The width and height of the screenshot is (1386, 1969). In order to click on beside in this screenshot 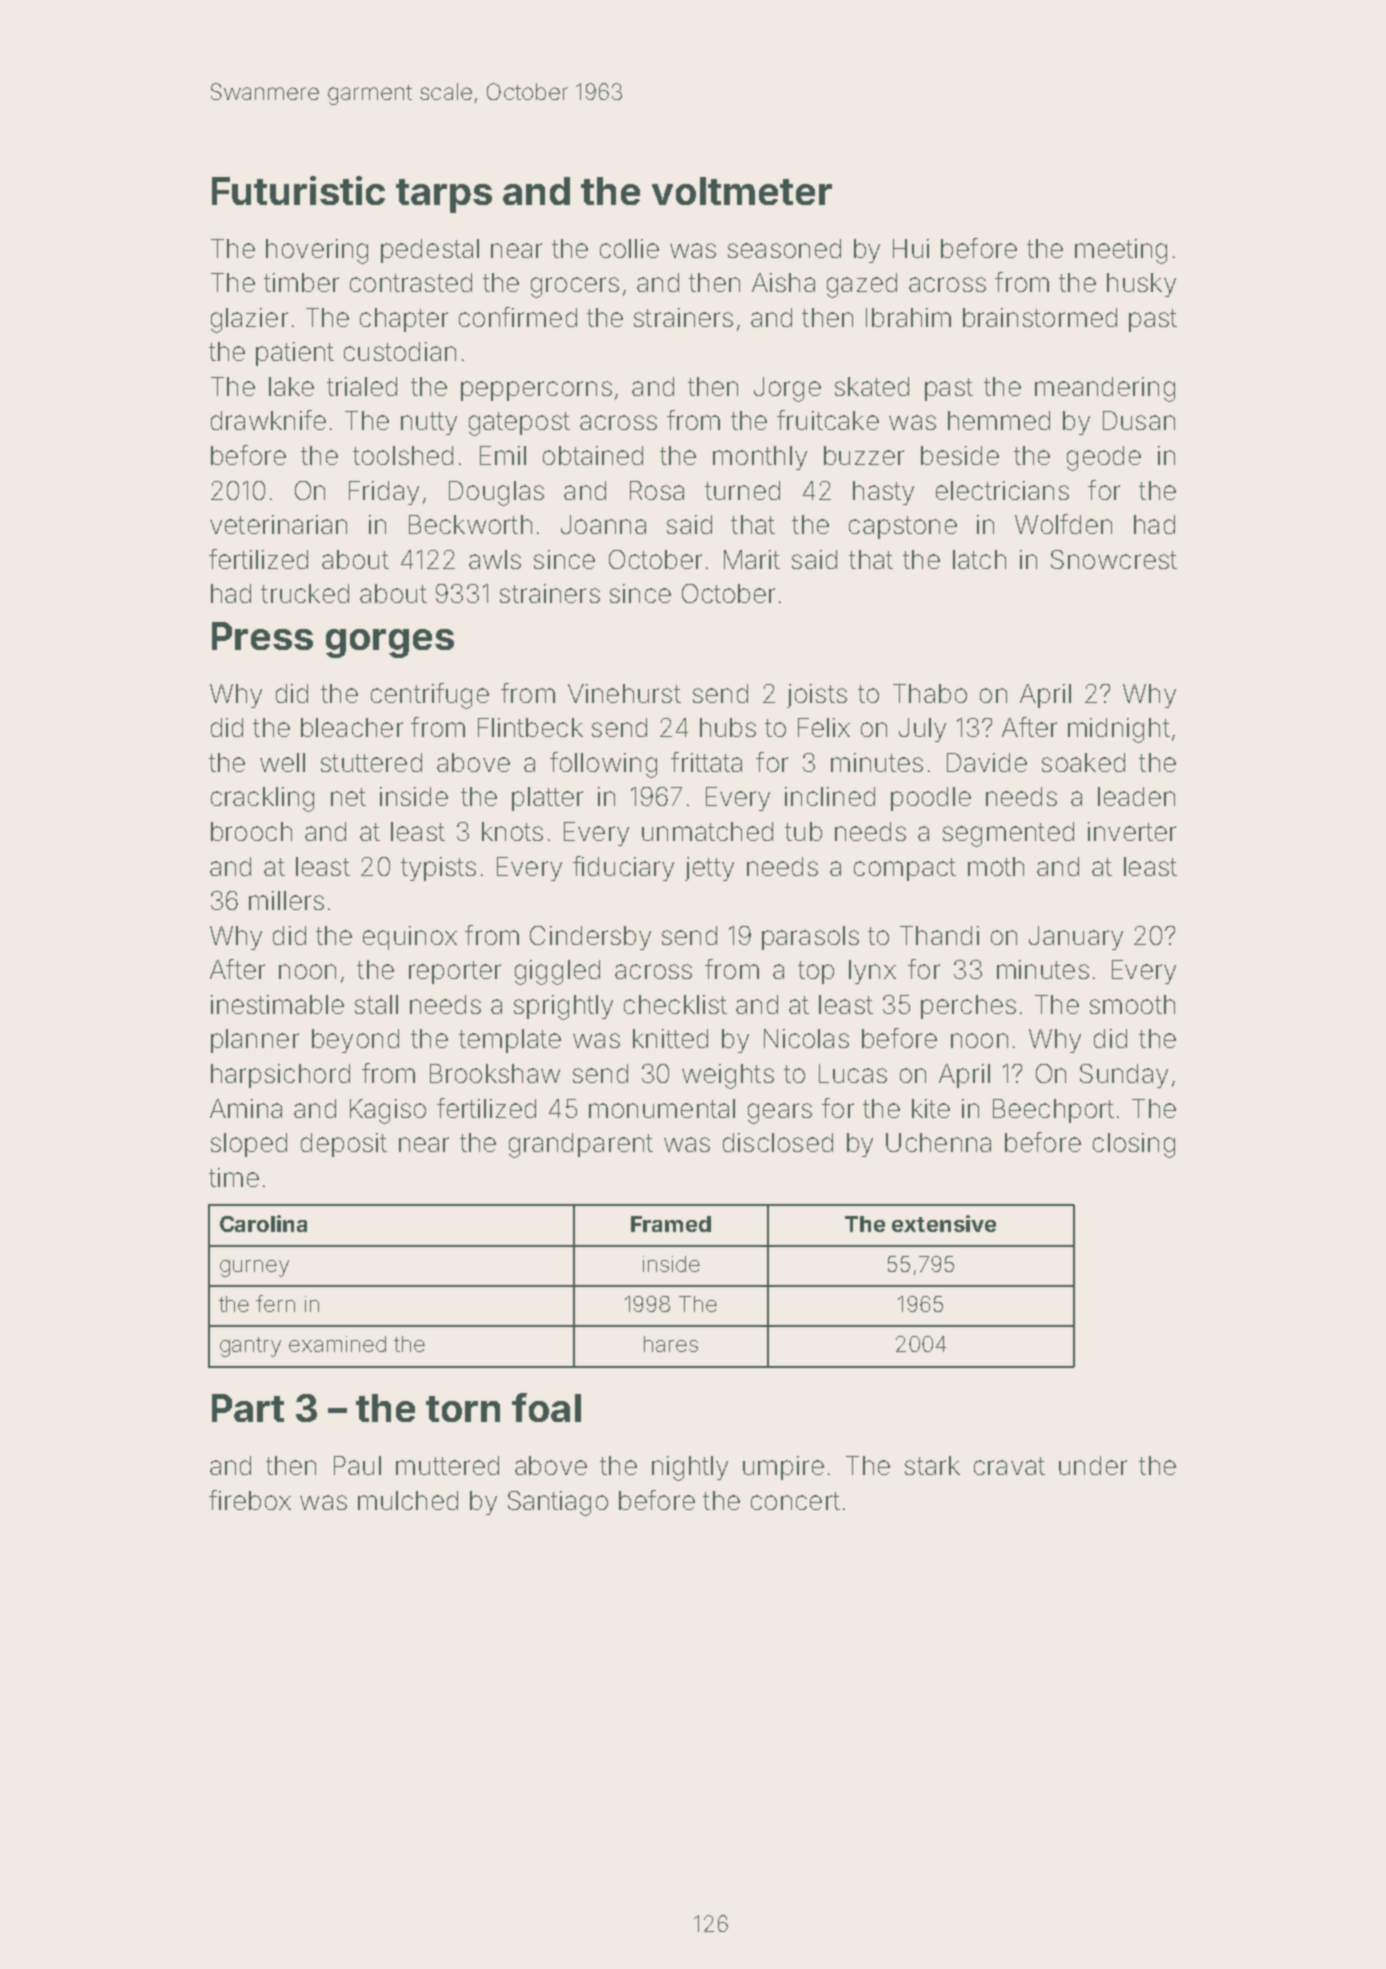, I will do `click(960, 455)`.
